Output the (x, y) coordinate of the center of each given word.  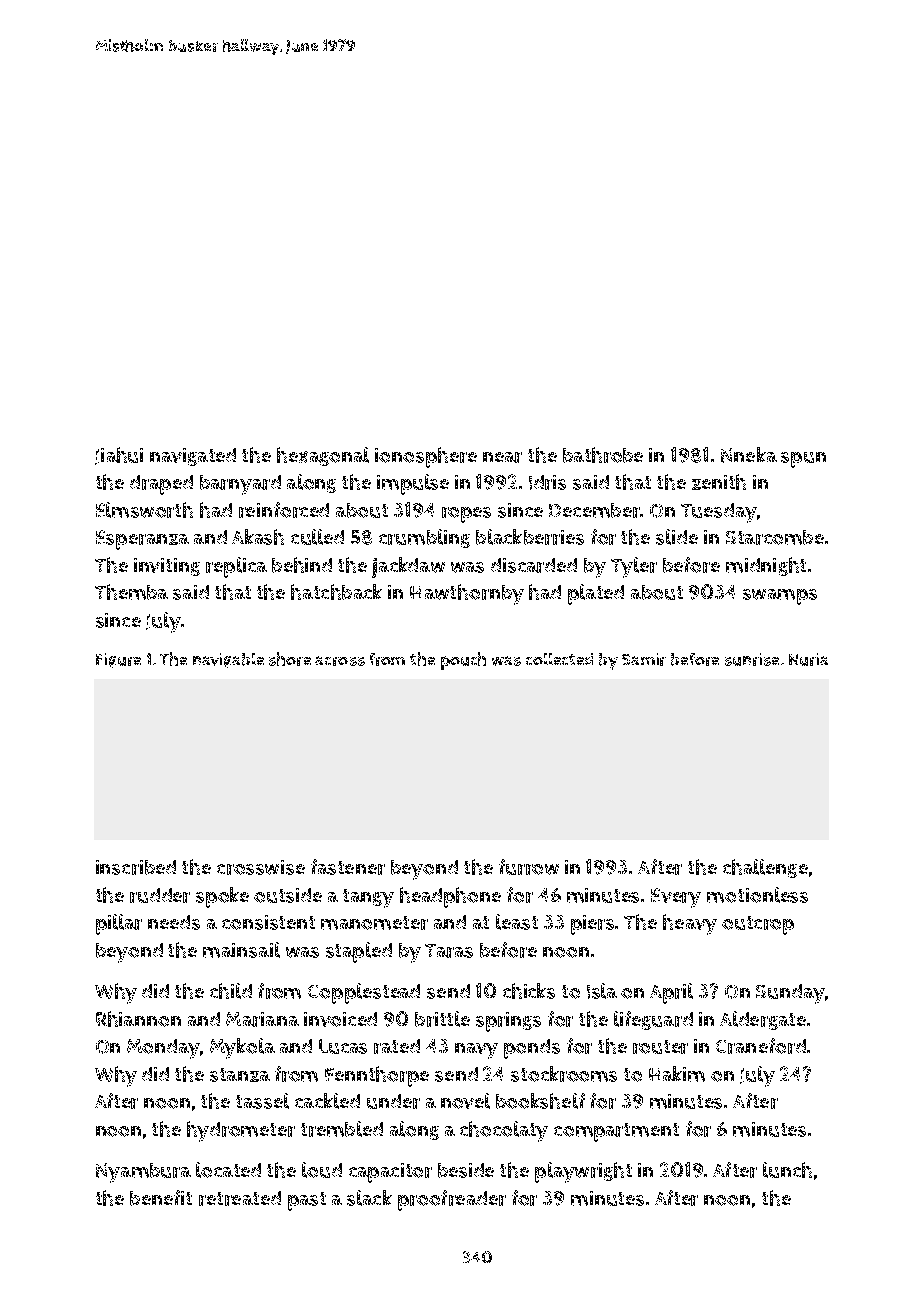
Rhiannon (138, 1019)
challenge (765, 868)
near (502, 457)
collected (559, 659)
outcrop (758, 925)
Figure (118, 660)
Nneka (749, 455)
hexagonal (323, 456)
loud (322, 1170)
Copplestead (364, 993)
